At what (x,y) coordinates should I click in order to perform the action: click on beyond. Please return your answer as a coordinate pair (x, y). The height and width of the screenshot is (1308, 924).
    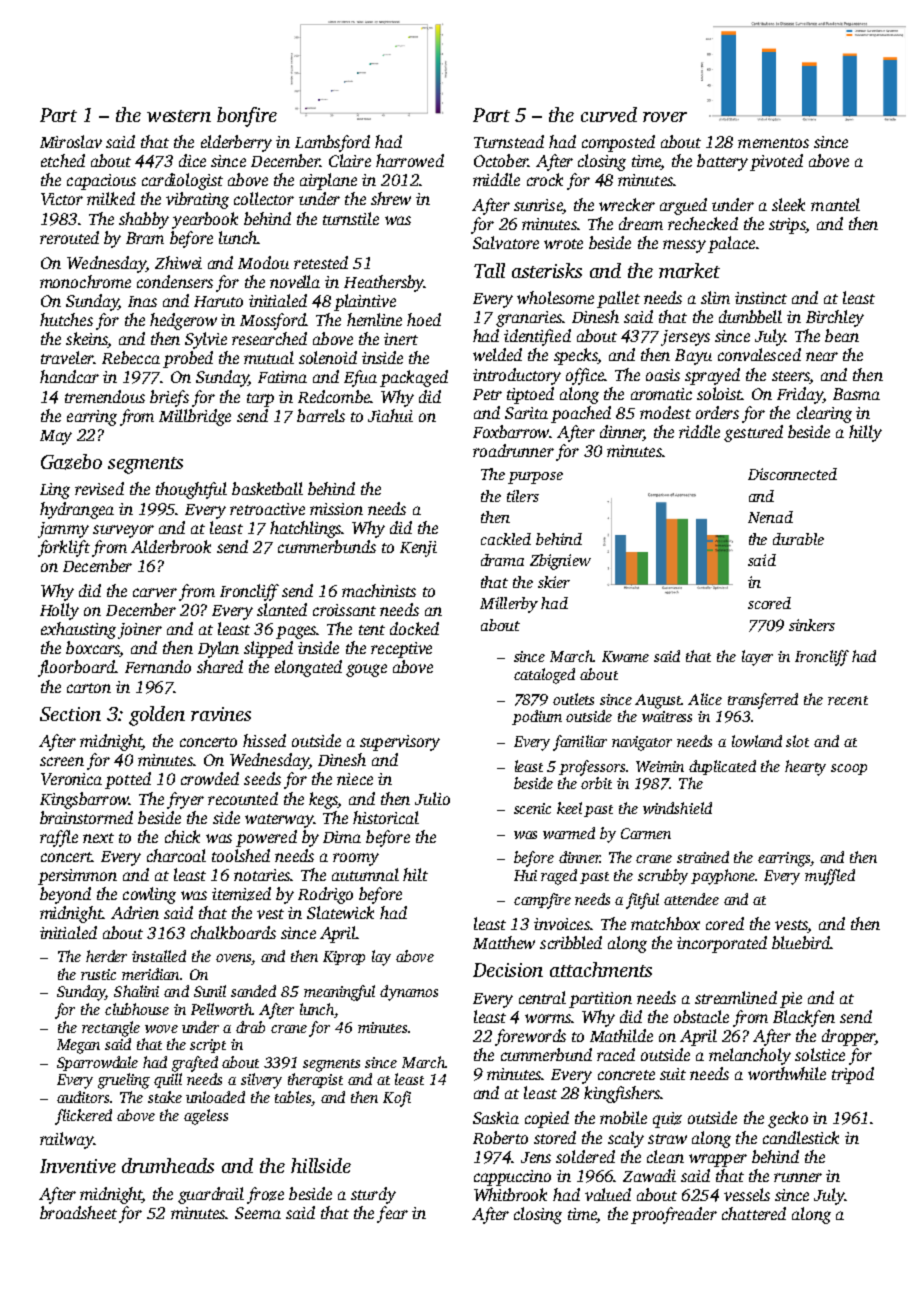
    Looking at the image, I should click on (65, 895).
